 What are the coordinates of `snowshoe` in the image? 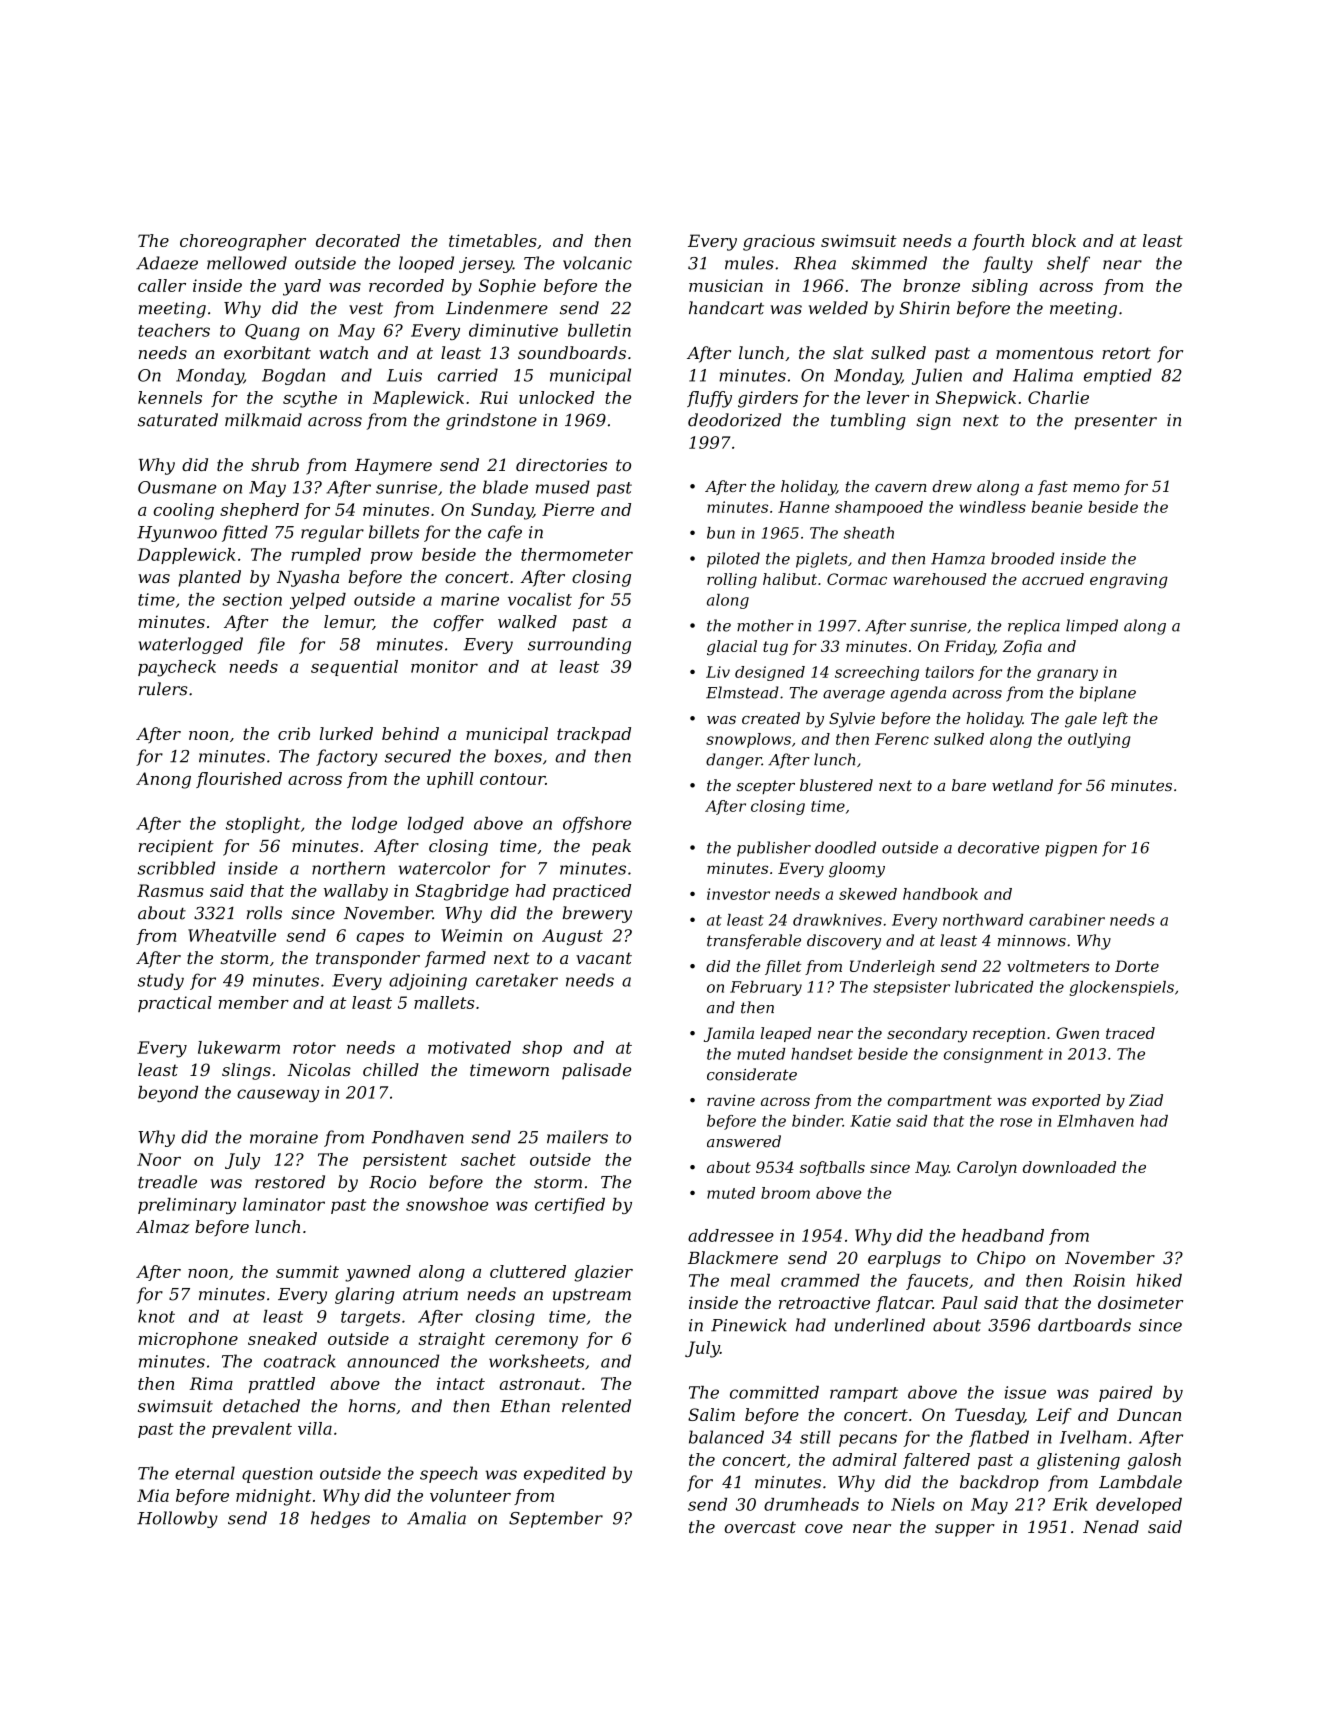 It's located at (447, 1204).
